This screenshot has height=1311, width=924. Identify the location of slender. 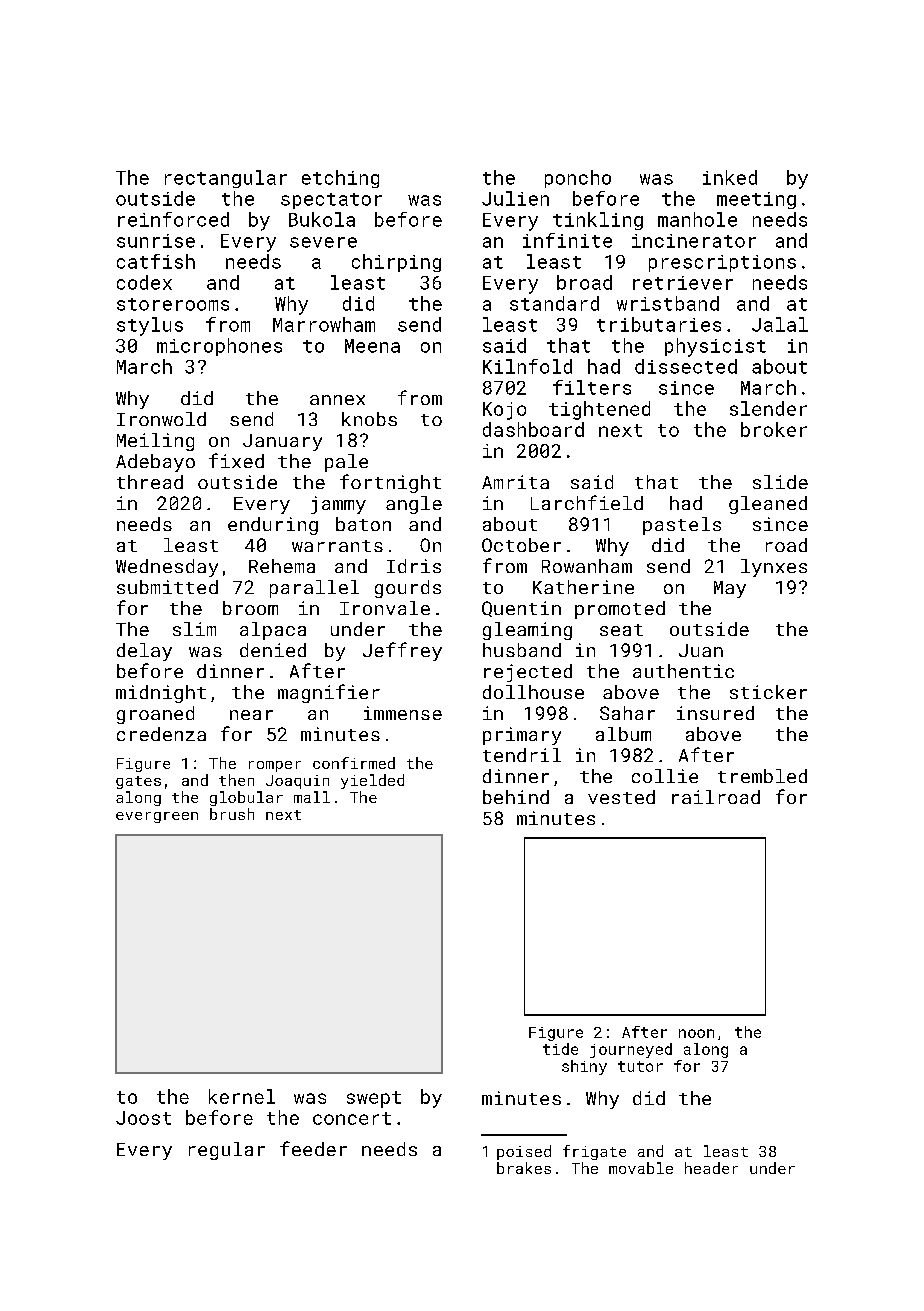
(768, 408).
